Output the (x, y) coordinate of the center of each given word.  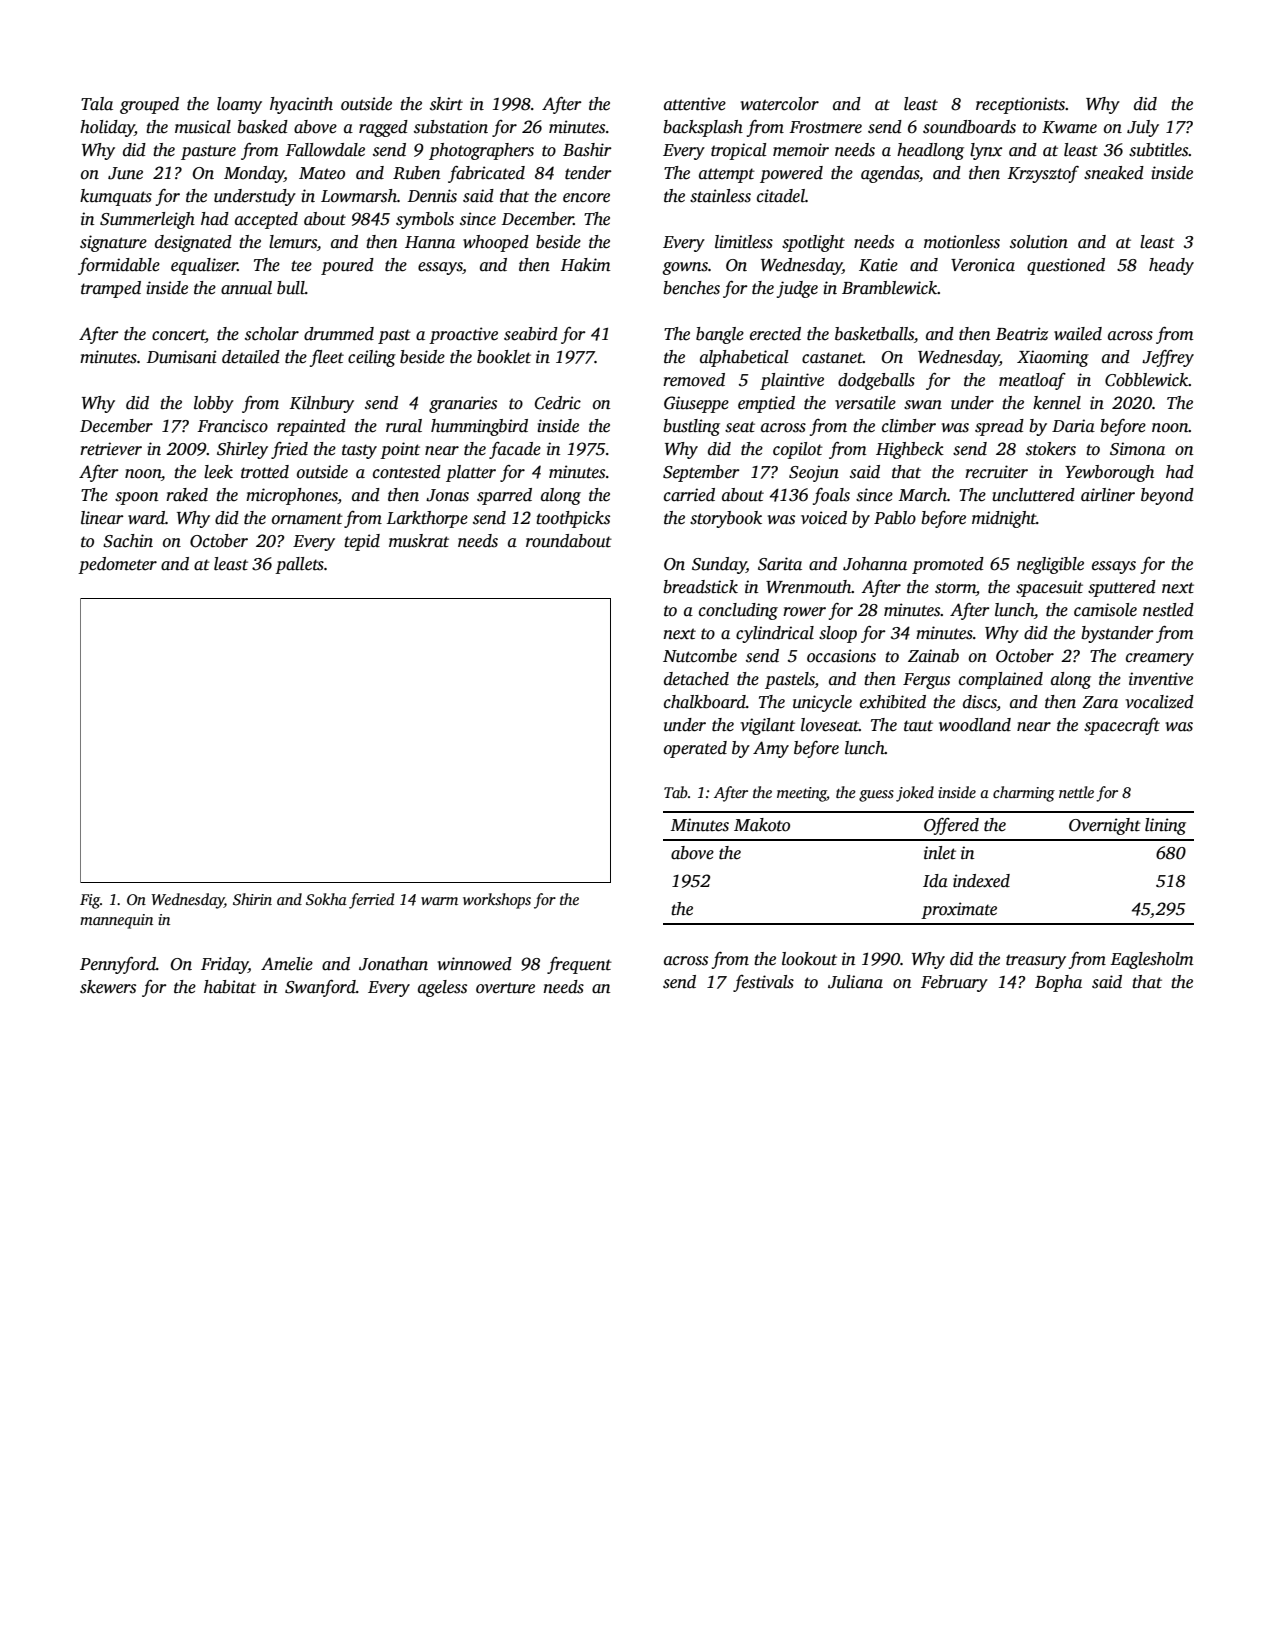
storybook (726, 519)
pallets (299, 565)
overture (505, 988)
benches (691, 288)
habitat (230, 987)
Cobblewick (1147, 380)
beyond (1167, 496)
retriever (111, 449)
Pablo (895, 518)
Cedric (558, 403)
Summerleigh (147, 220)
